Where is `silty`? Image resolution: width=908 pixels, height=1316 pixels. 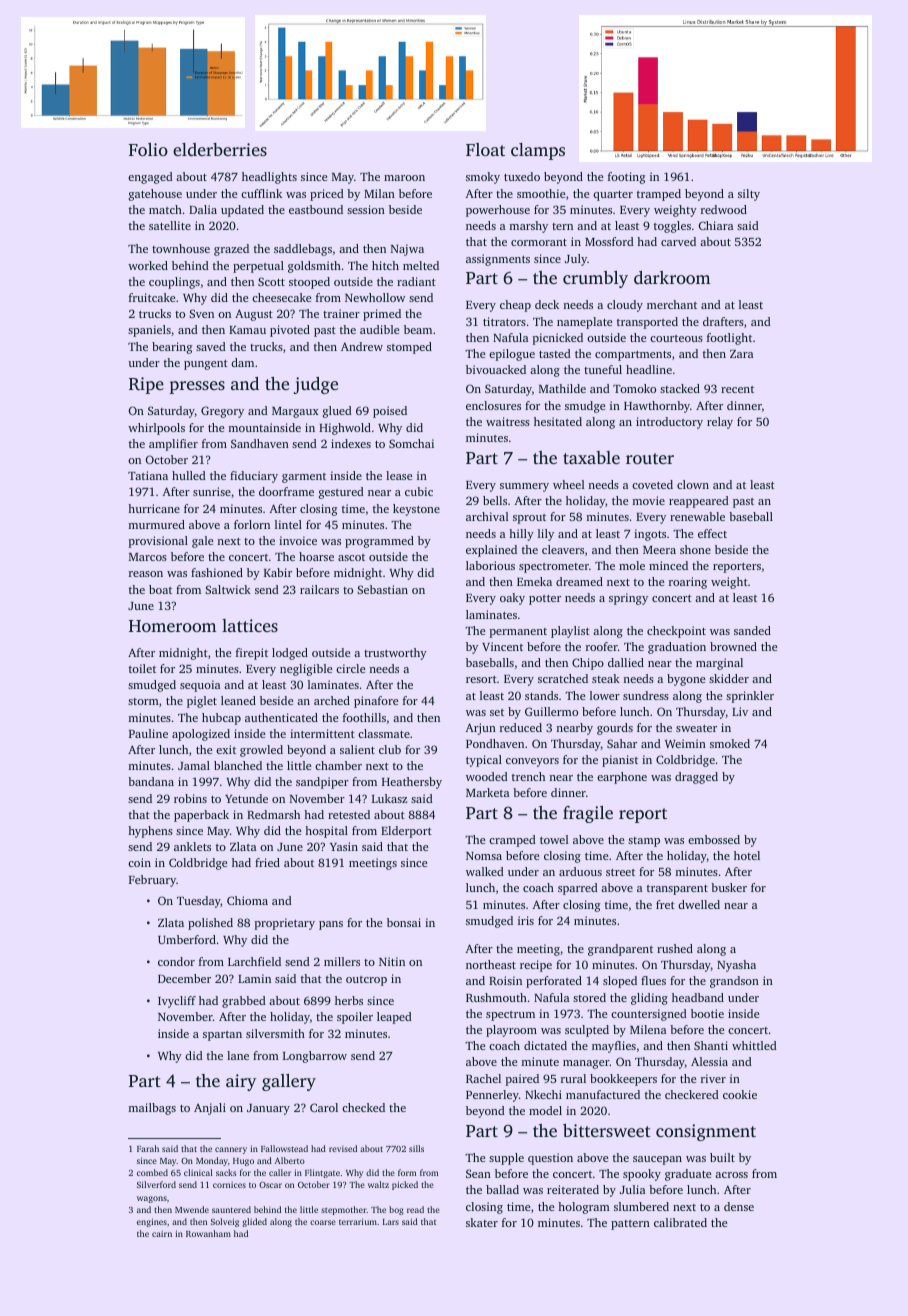
silty is located at coordinates (749, 195).
